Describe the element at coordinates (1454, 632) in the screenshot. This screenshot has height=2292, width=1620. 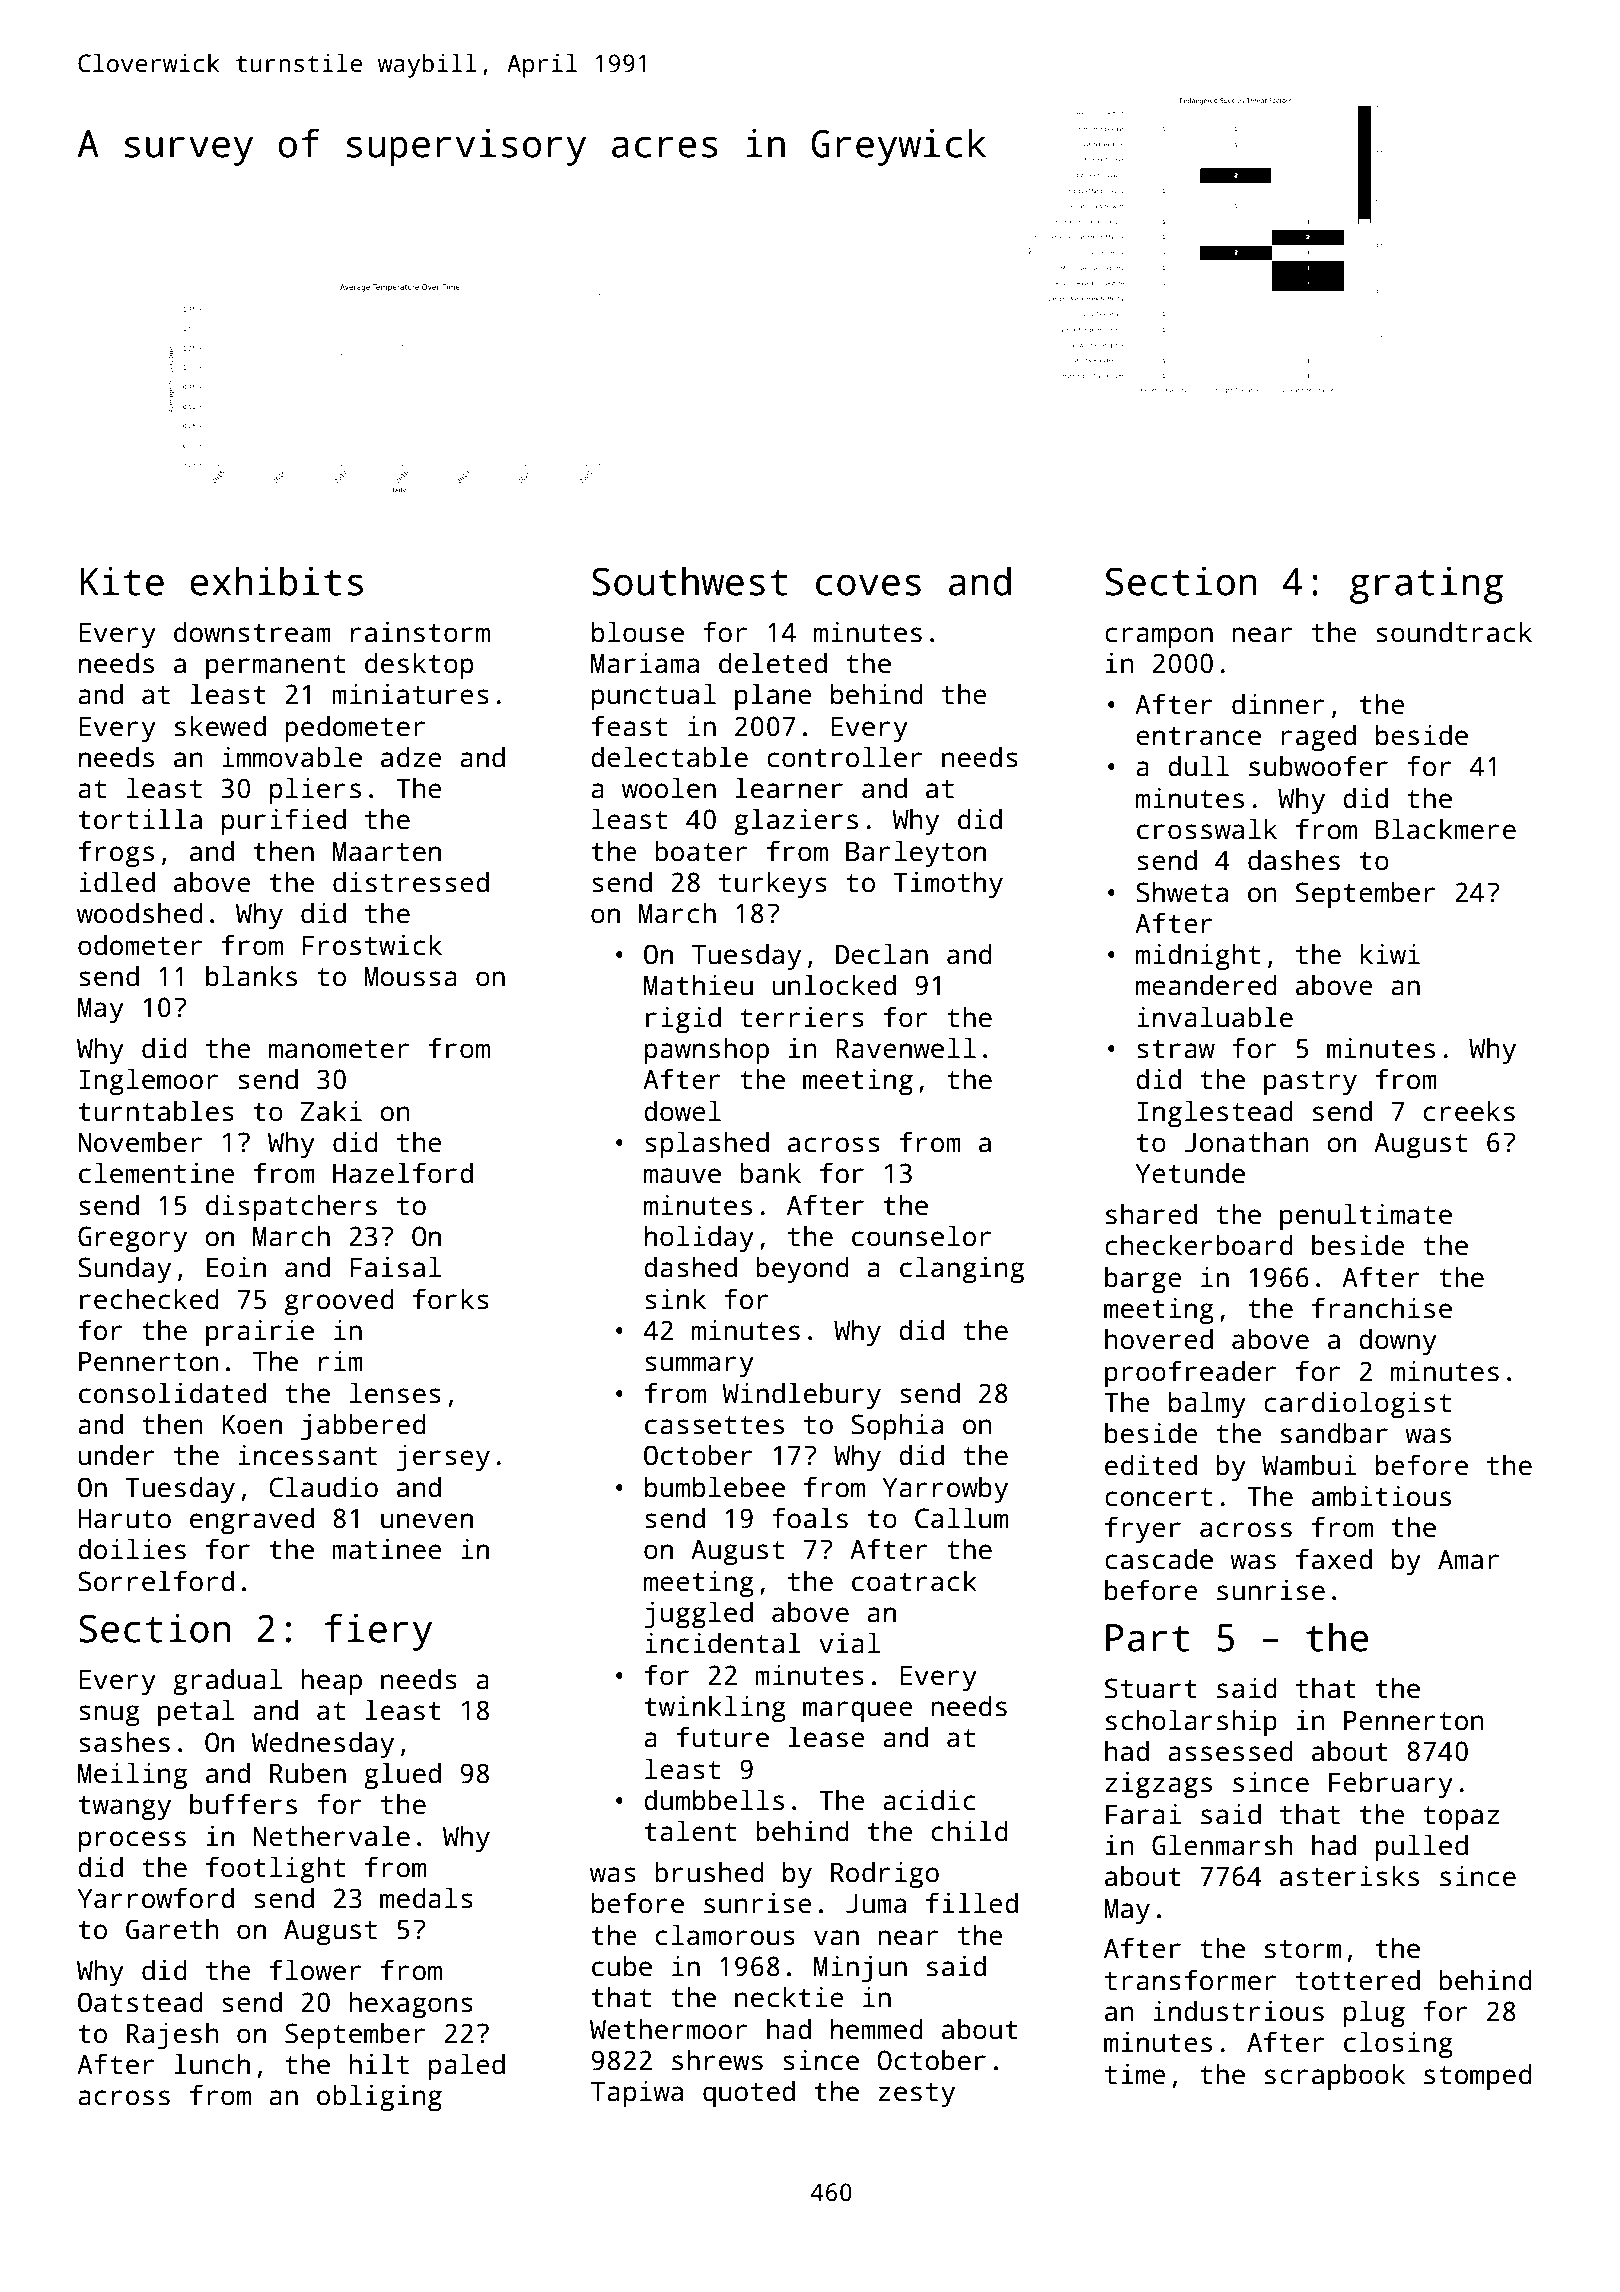
I see `soundtrack` at that location.
